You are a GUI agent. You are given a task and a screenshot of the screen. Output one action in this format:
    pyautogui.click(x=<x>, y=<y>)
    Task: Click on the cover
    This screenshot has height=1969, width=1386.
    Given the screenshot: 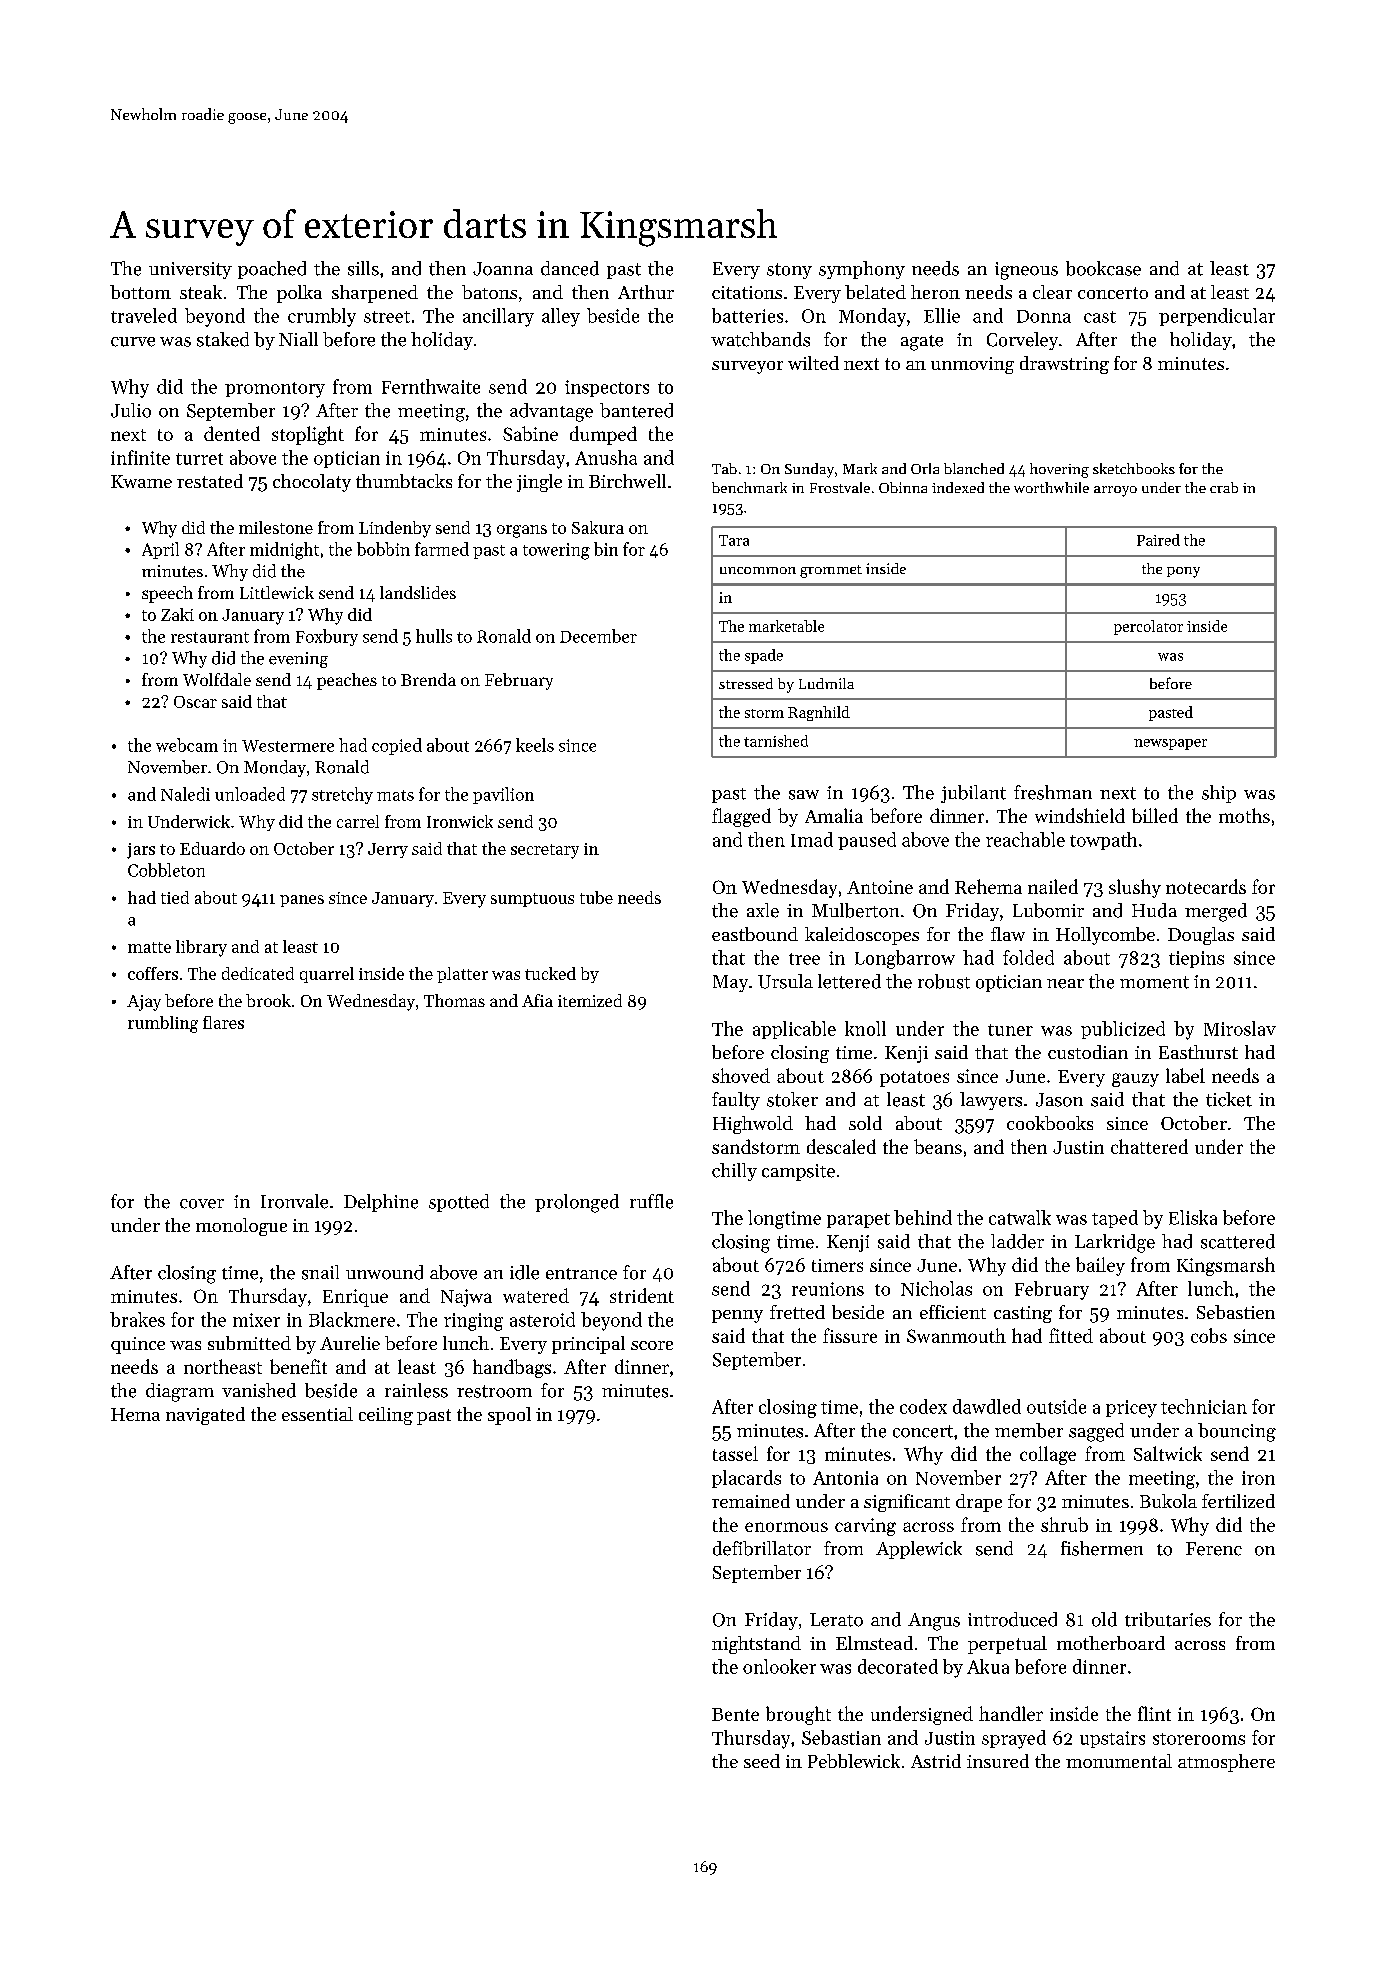 What is the action you would take?
    pyautogui.click(x=202, y=1204)
